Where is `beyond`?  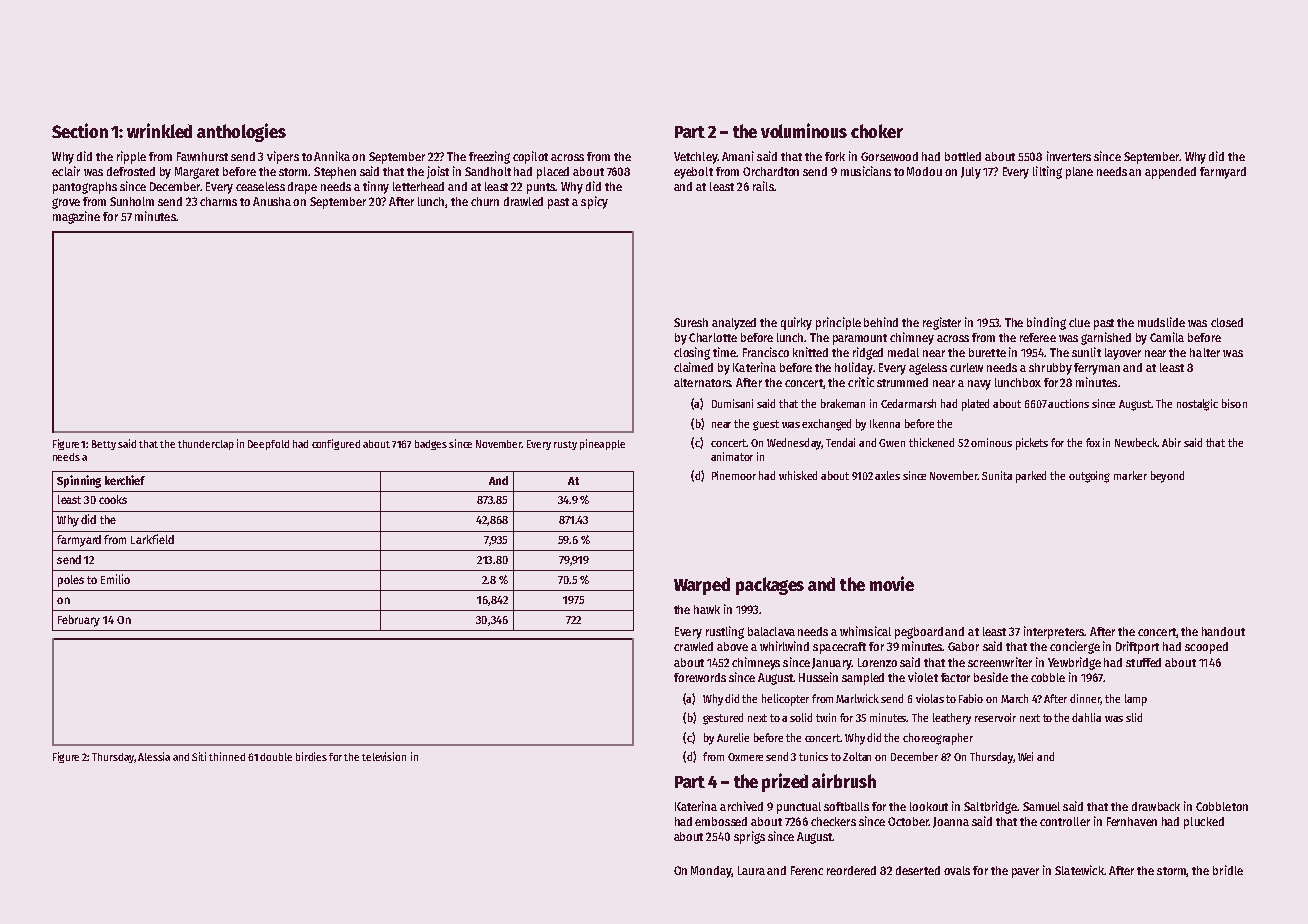
beyond is located at coordinates (1167, 477).
